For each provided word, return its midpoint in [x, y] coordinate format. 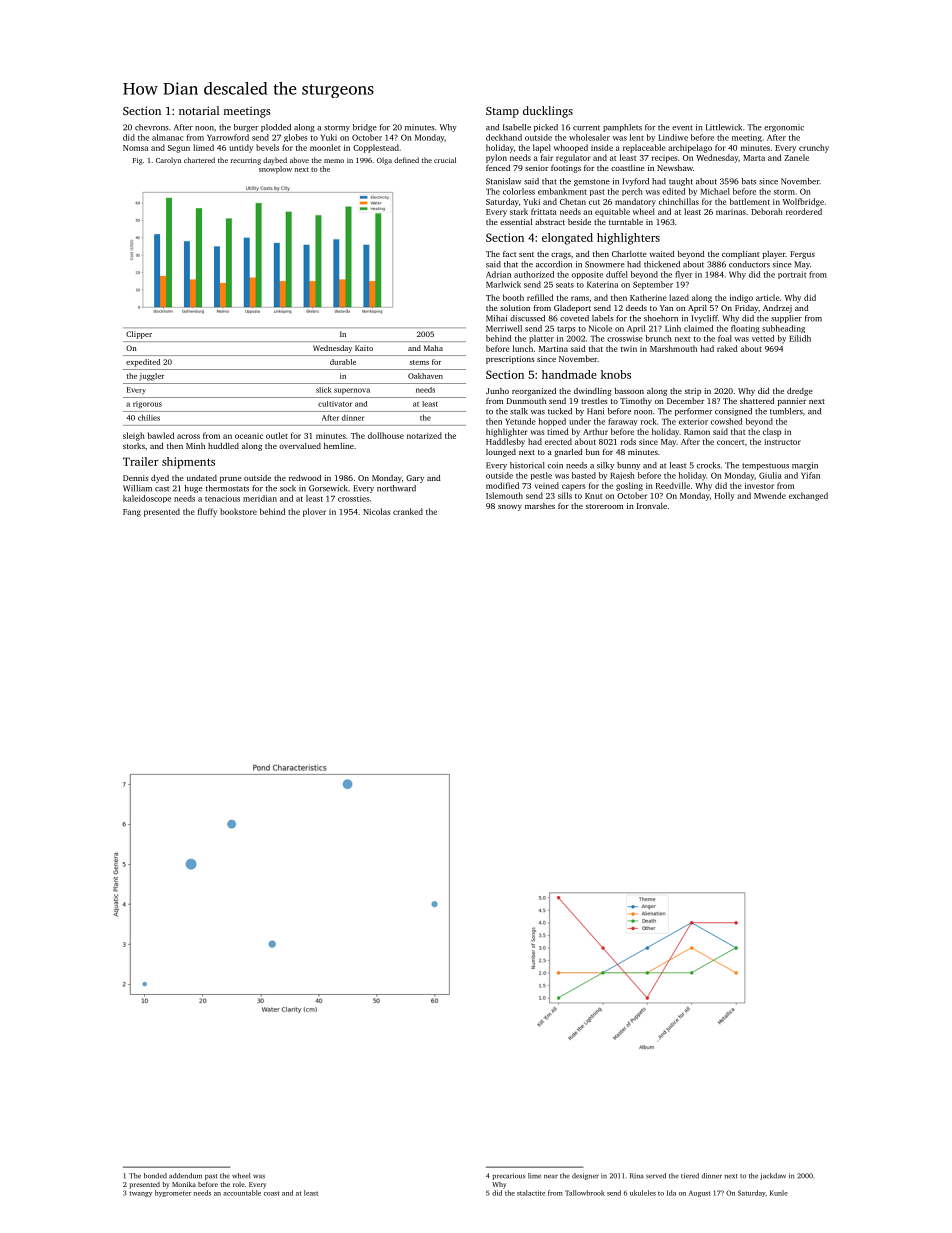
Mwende [770, 495]
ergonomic [784, 128]
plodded [276, 128]
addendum [185, 1176]
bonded [155, 1176]
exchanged [808, 496]
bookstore [238, 511]
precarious [509, 1176]
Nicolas [377, 511]
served [656, 1176]
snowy [510, 508]
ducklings [548, 112]
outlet [277, 435]
